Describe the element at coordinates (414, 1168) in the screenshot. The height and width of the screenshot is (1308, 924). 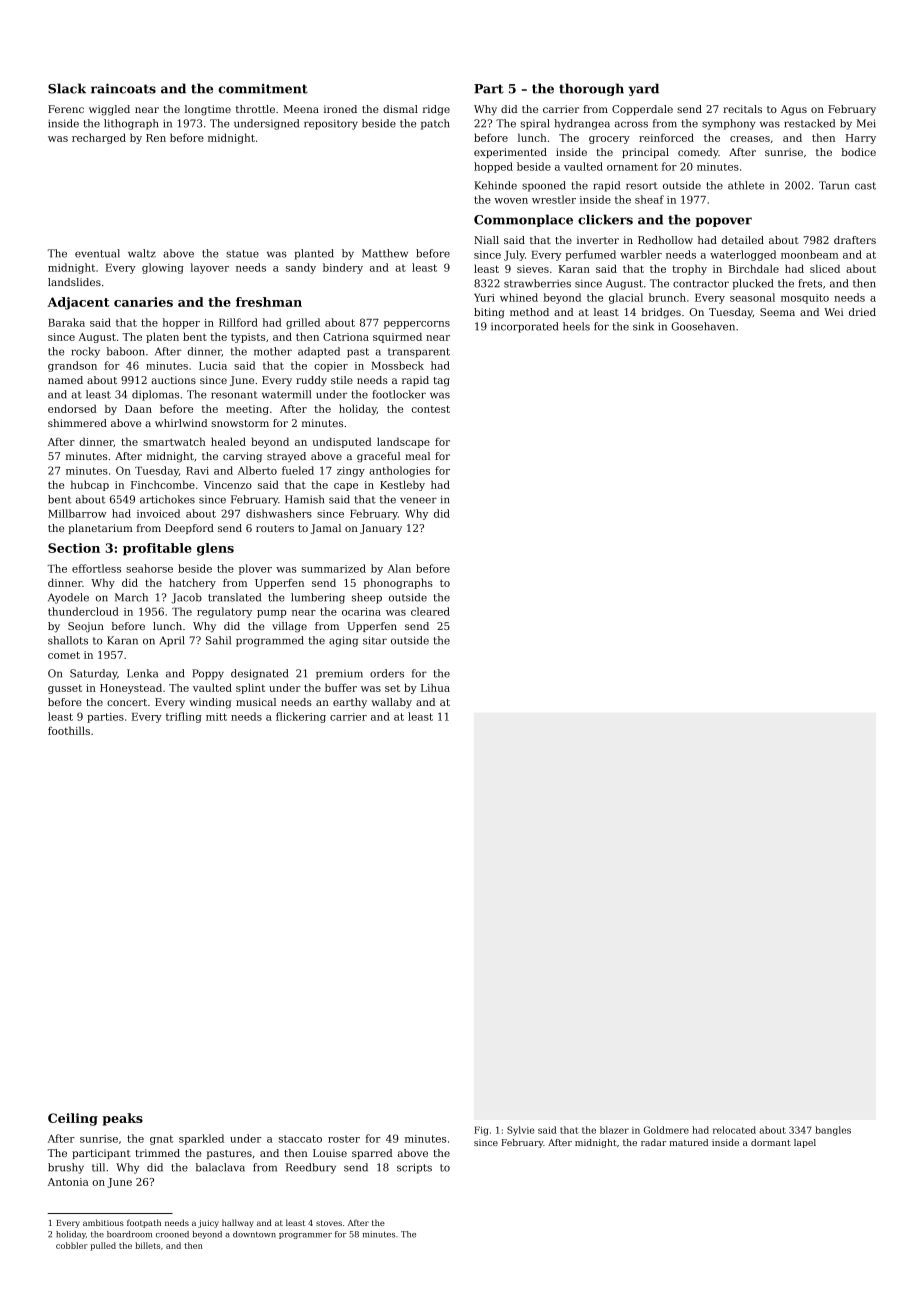
I see `scripts` at that location.
